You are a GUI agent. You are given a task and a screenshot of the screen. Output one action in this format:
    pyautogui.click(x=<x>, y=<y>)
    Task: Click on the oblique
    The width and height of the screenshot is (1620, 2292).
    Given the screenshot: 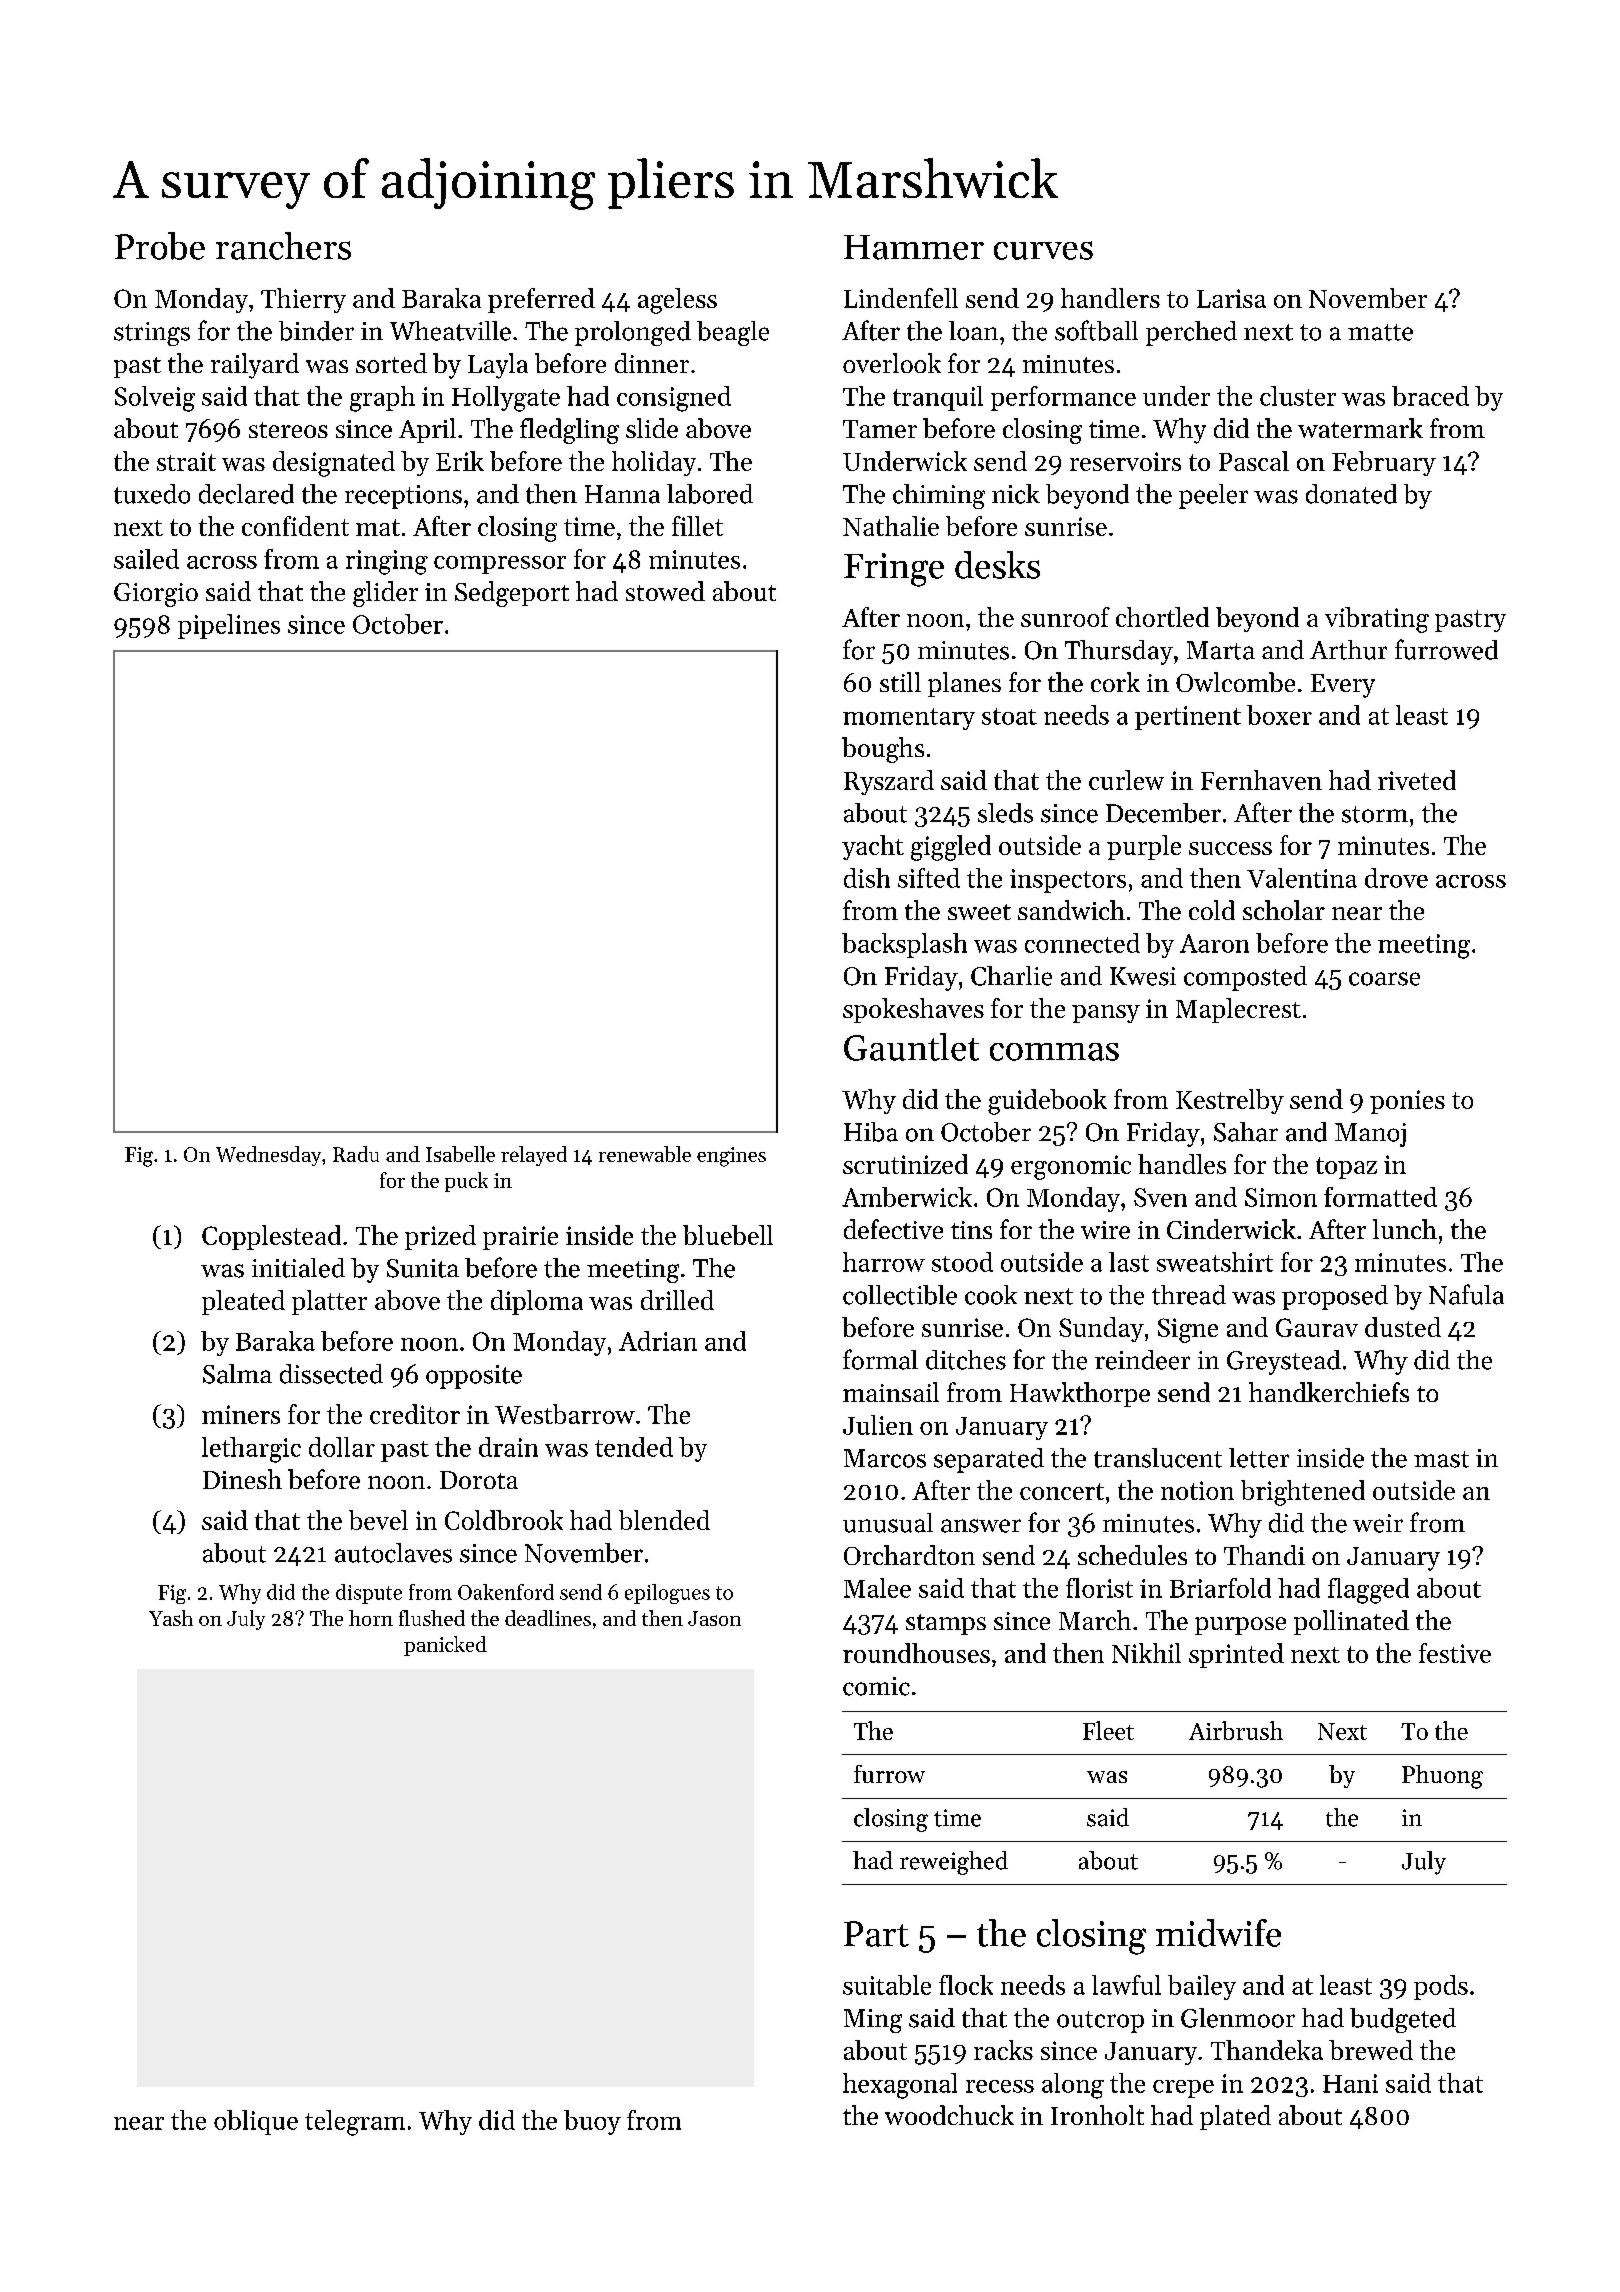 What is the action you would take?
    pyautogui.click(x=256, y=2122)
